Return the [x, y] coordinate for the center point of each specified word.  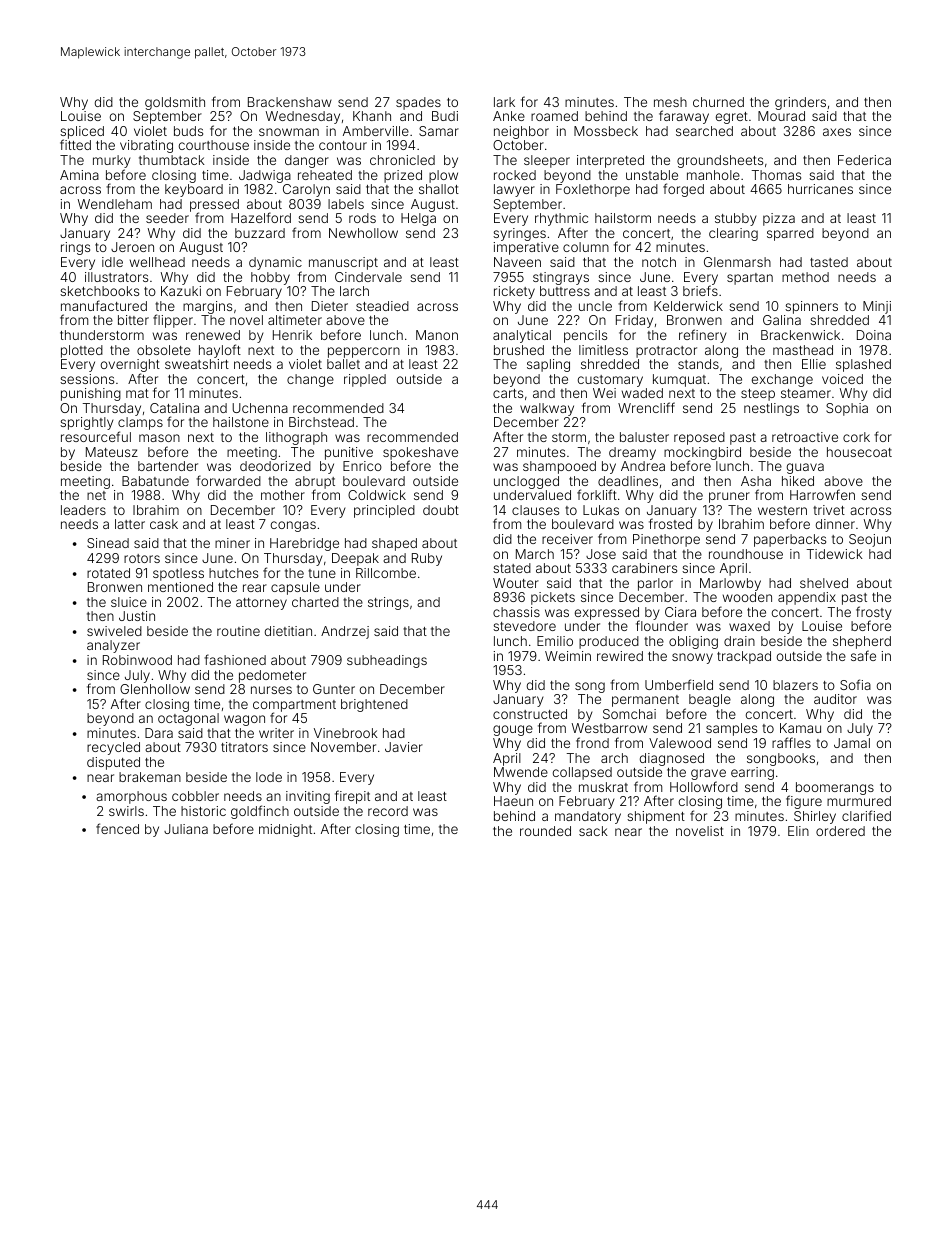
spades [418, 103]
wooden [747, 597]
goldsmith [175, 103]
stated [512, 568]
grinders [800, 103]
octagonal [188, 719]
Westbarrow [609, 728]
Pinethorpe [666, 540]
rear [255, 588]
